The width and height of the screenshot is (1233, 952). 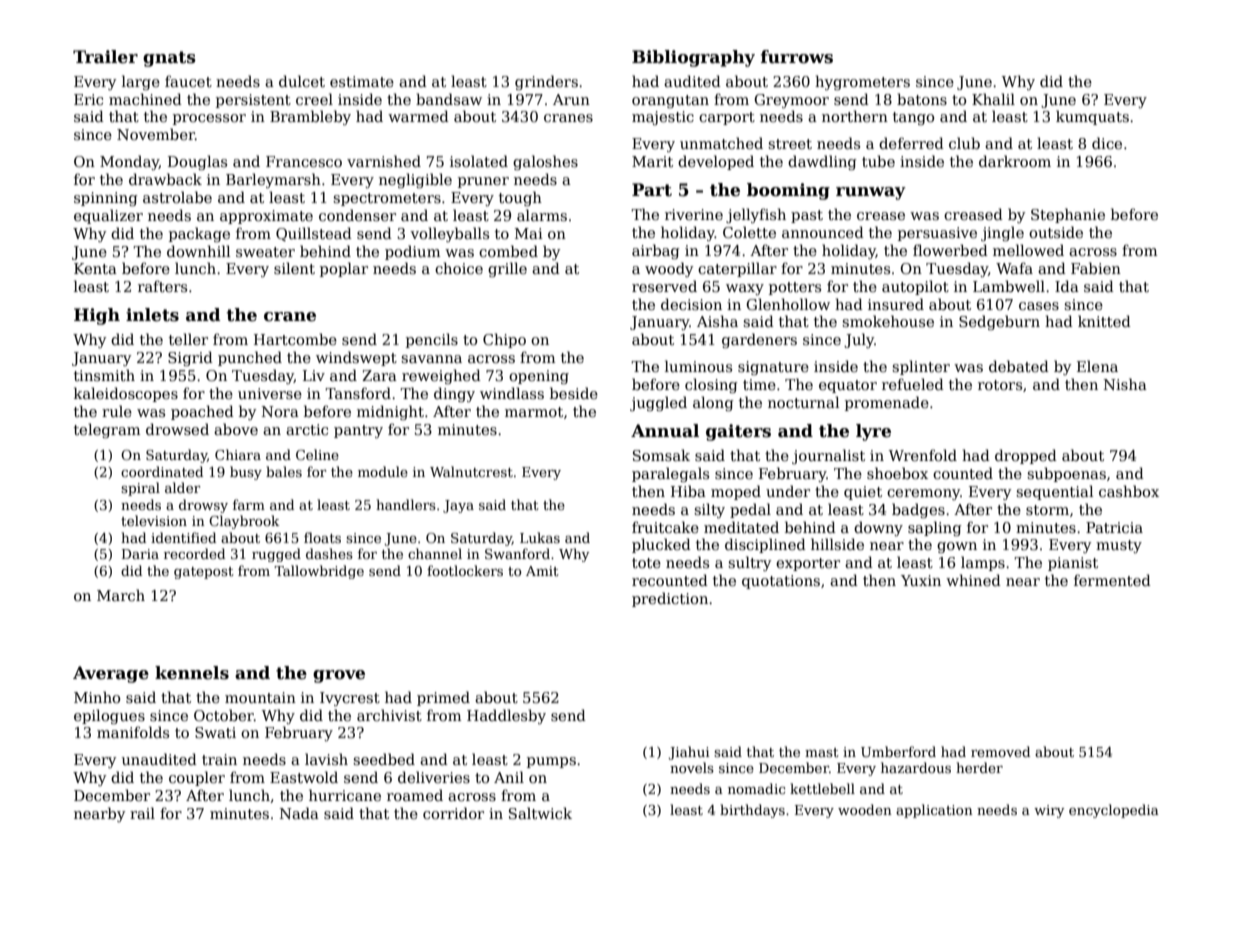 What do you see at coordinates (797, 57) in the screenshot?
I see `furrows` at bounding box center [797, 57].
